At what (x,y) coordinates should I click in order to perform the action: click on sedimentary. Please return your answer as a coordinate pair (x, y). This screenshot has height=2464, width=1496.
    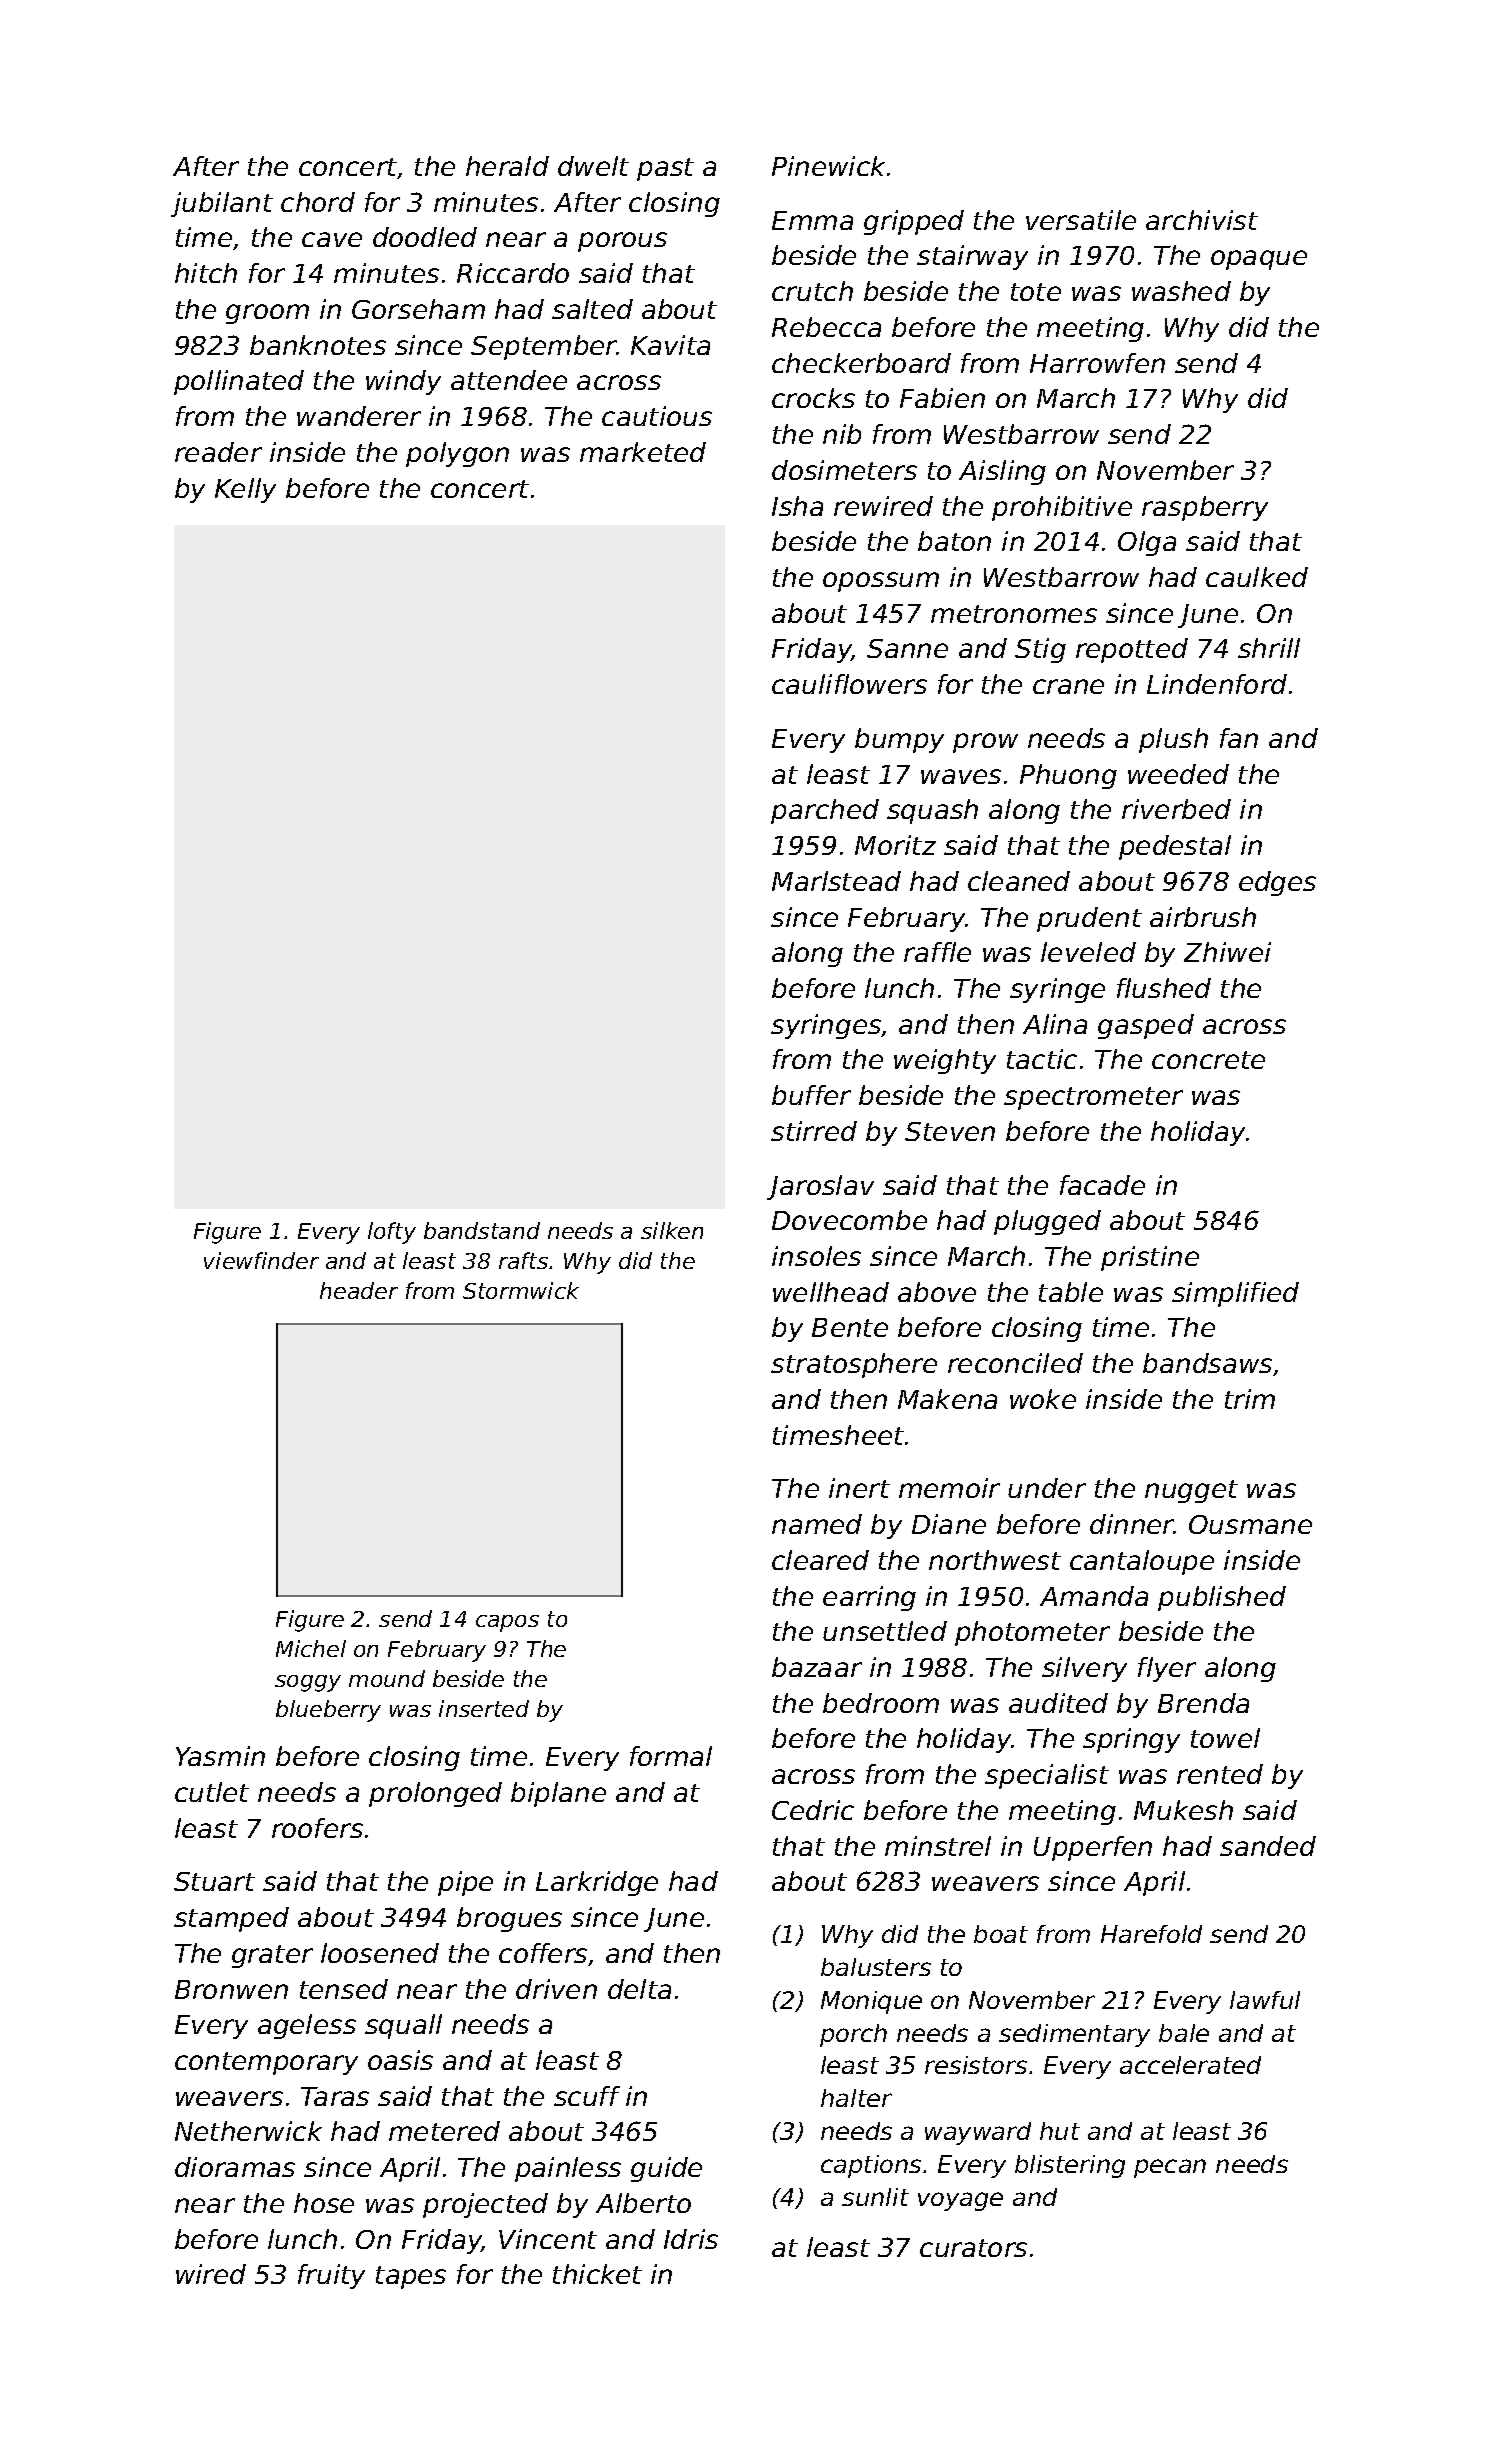
    Looking at the image, I should click on (1074, 2035).
